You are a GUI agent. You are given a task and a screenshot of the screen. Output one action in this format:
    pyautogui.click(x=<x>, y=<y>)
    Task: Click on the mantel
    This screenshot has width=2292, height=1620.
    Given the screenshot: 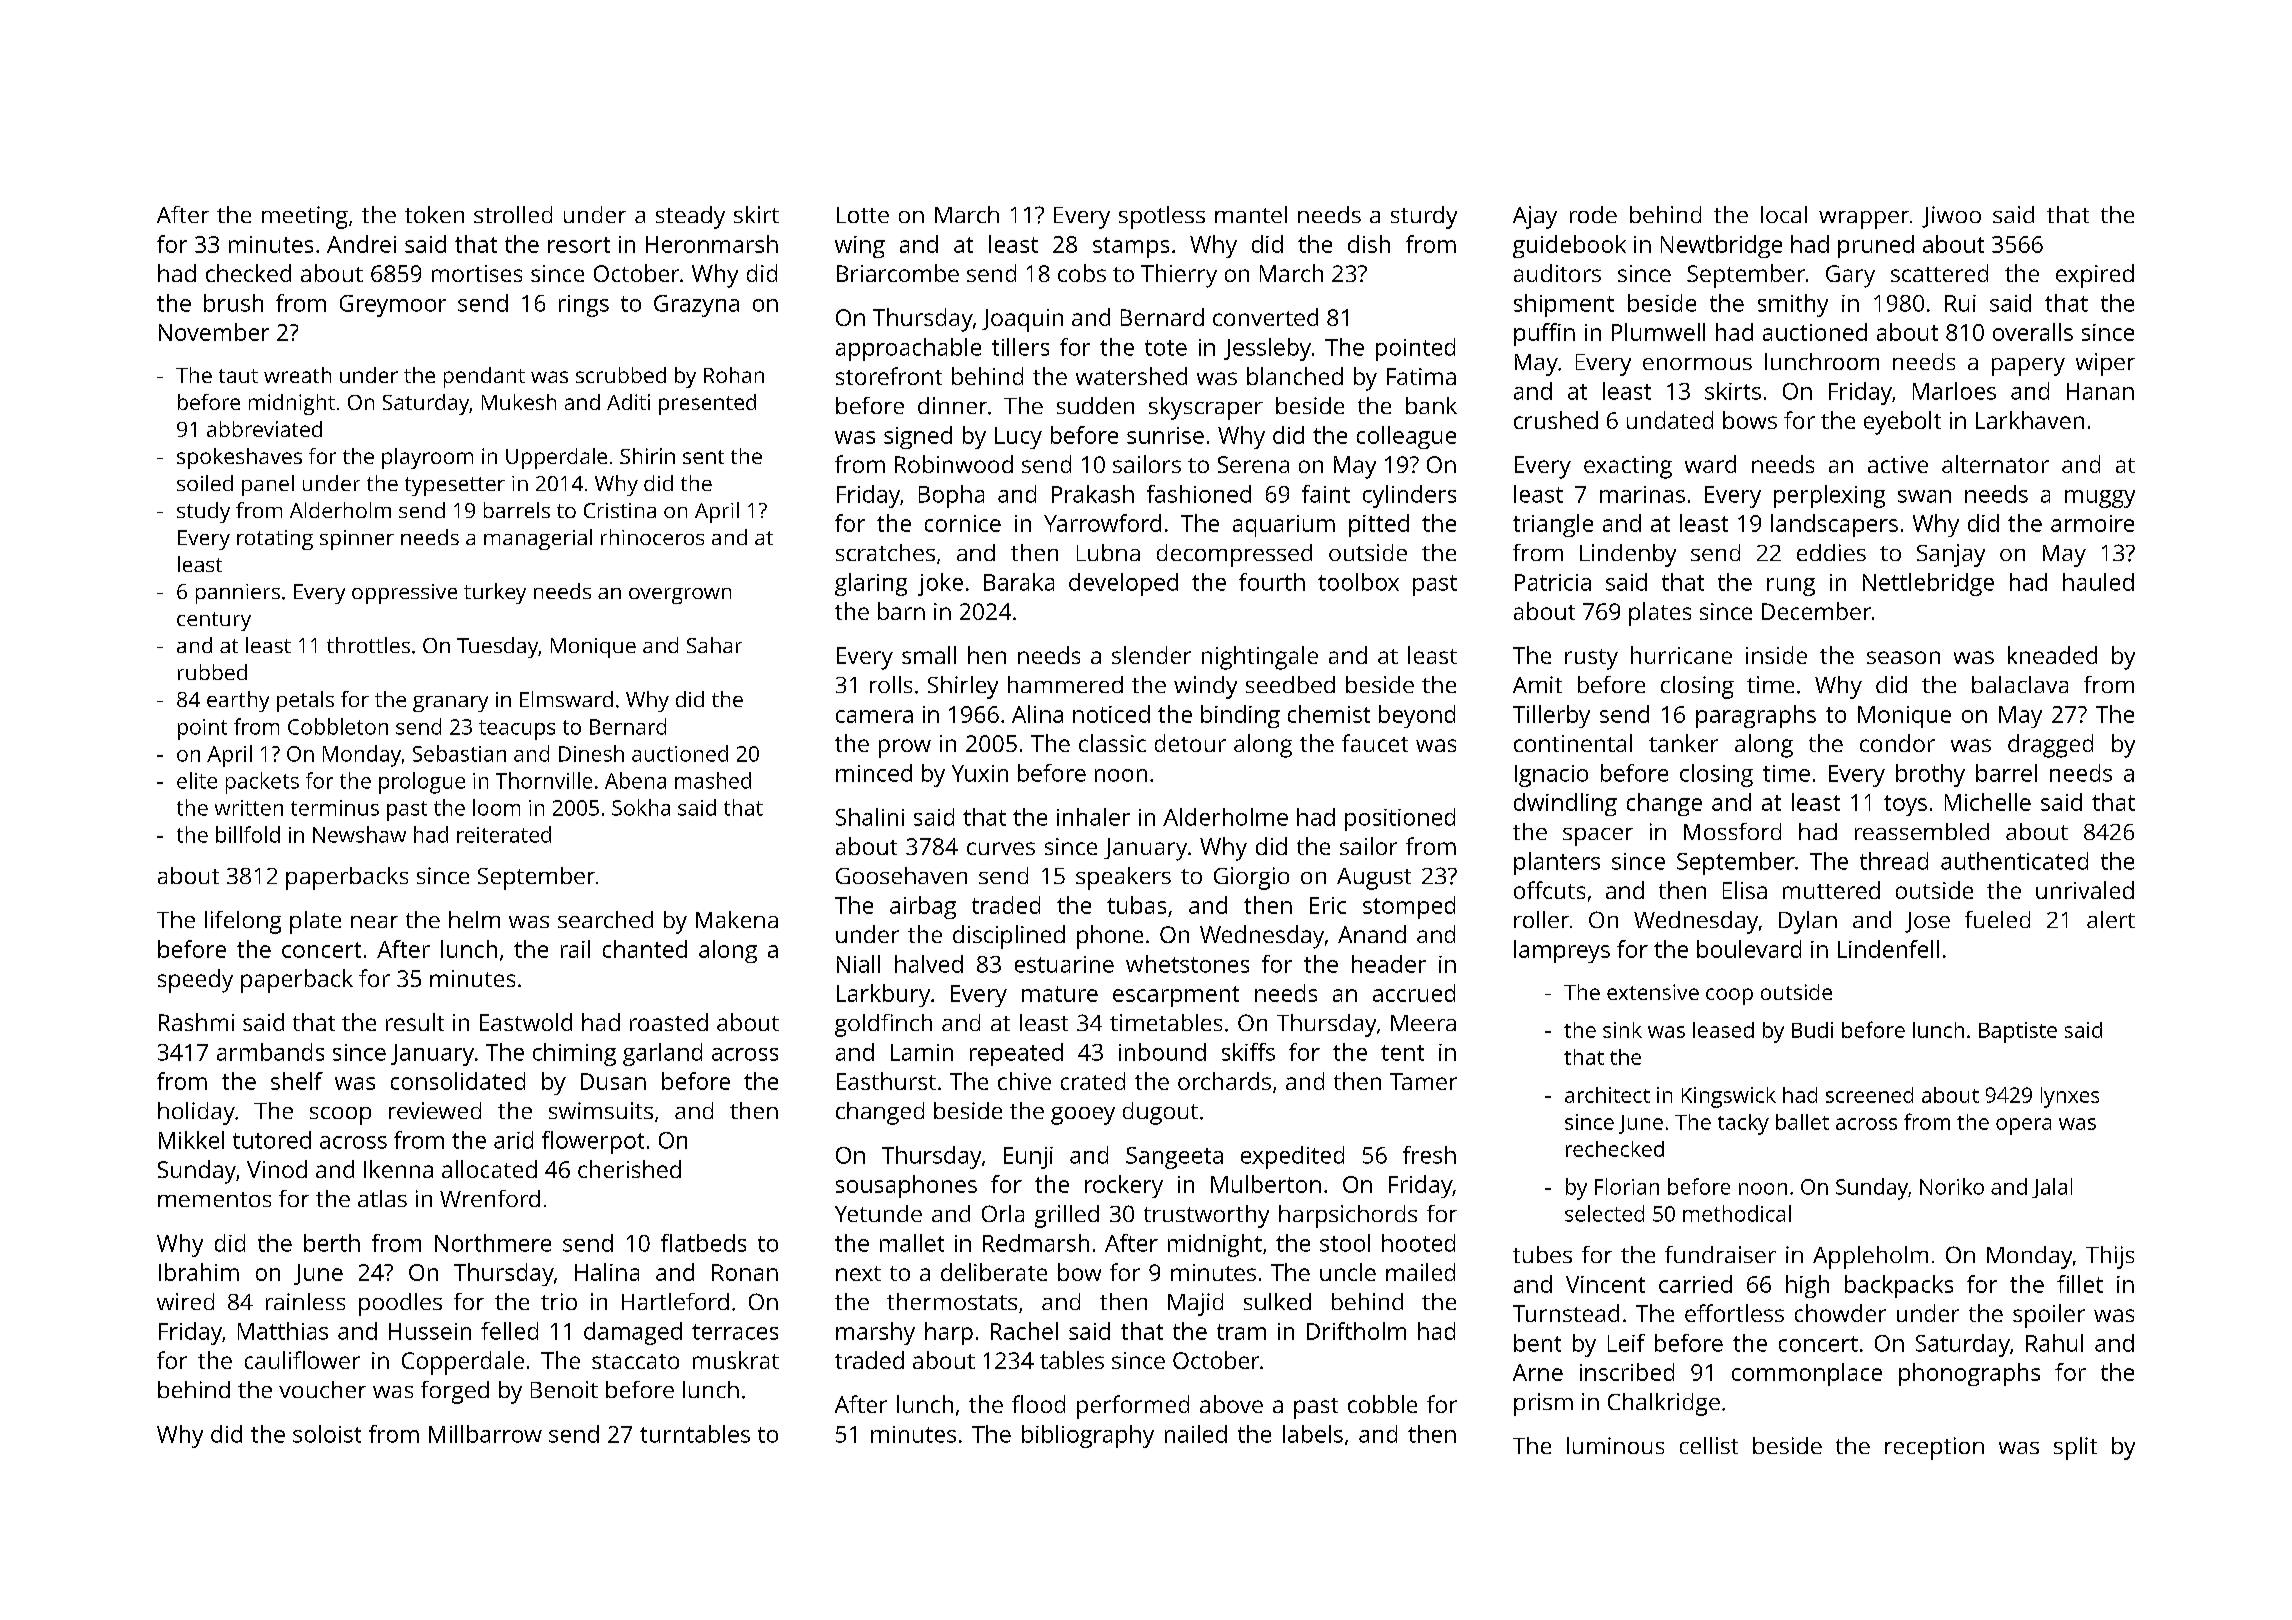 What is the action you would take?
    pyautogui.click(x=1251, y=214)
